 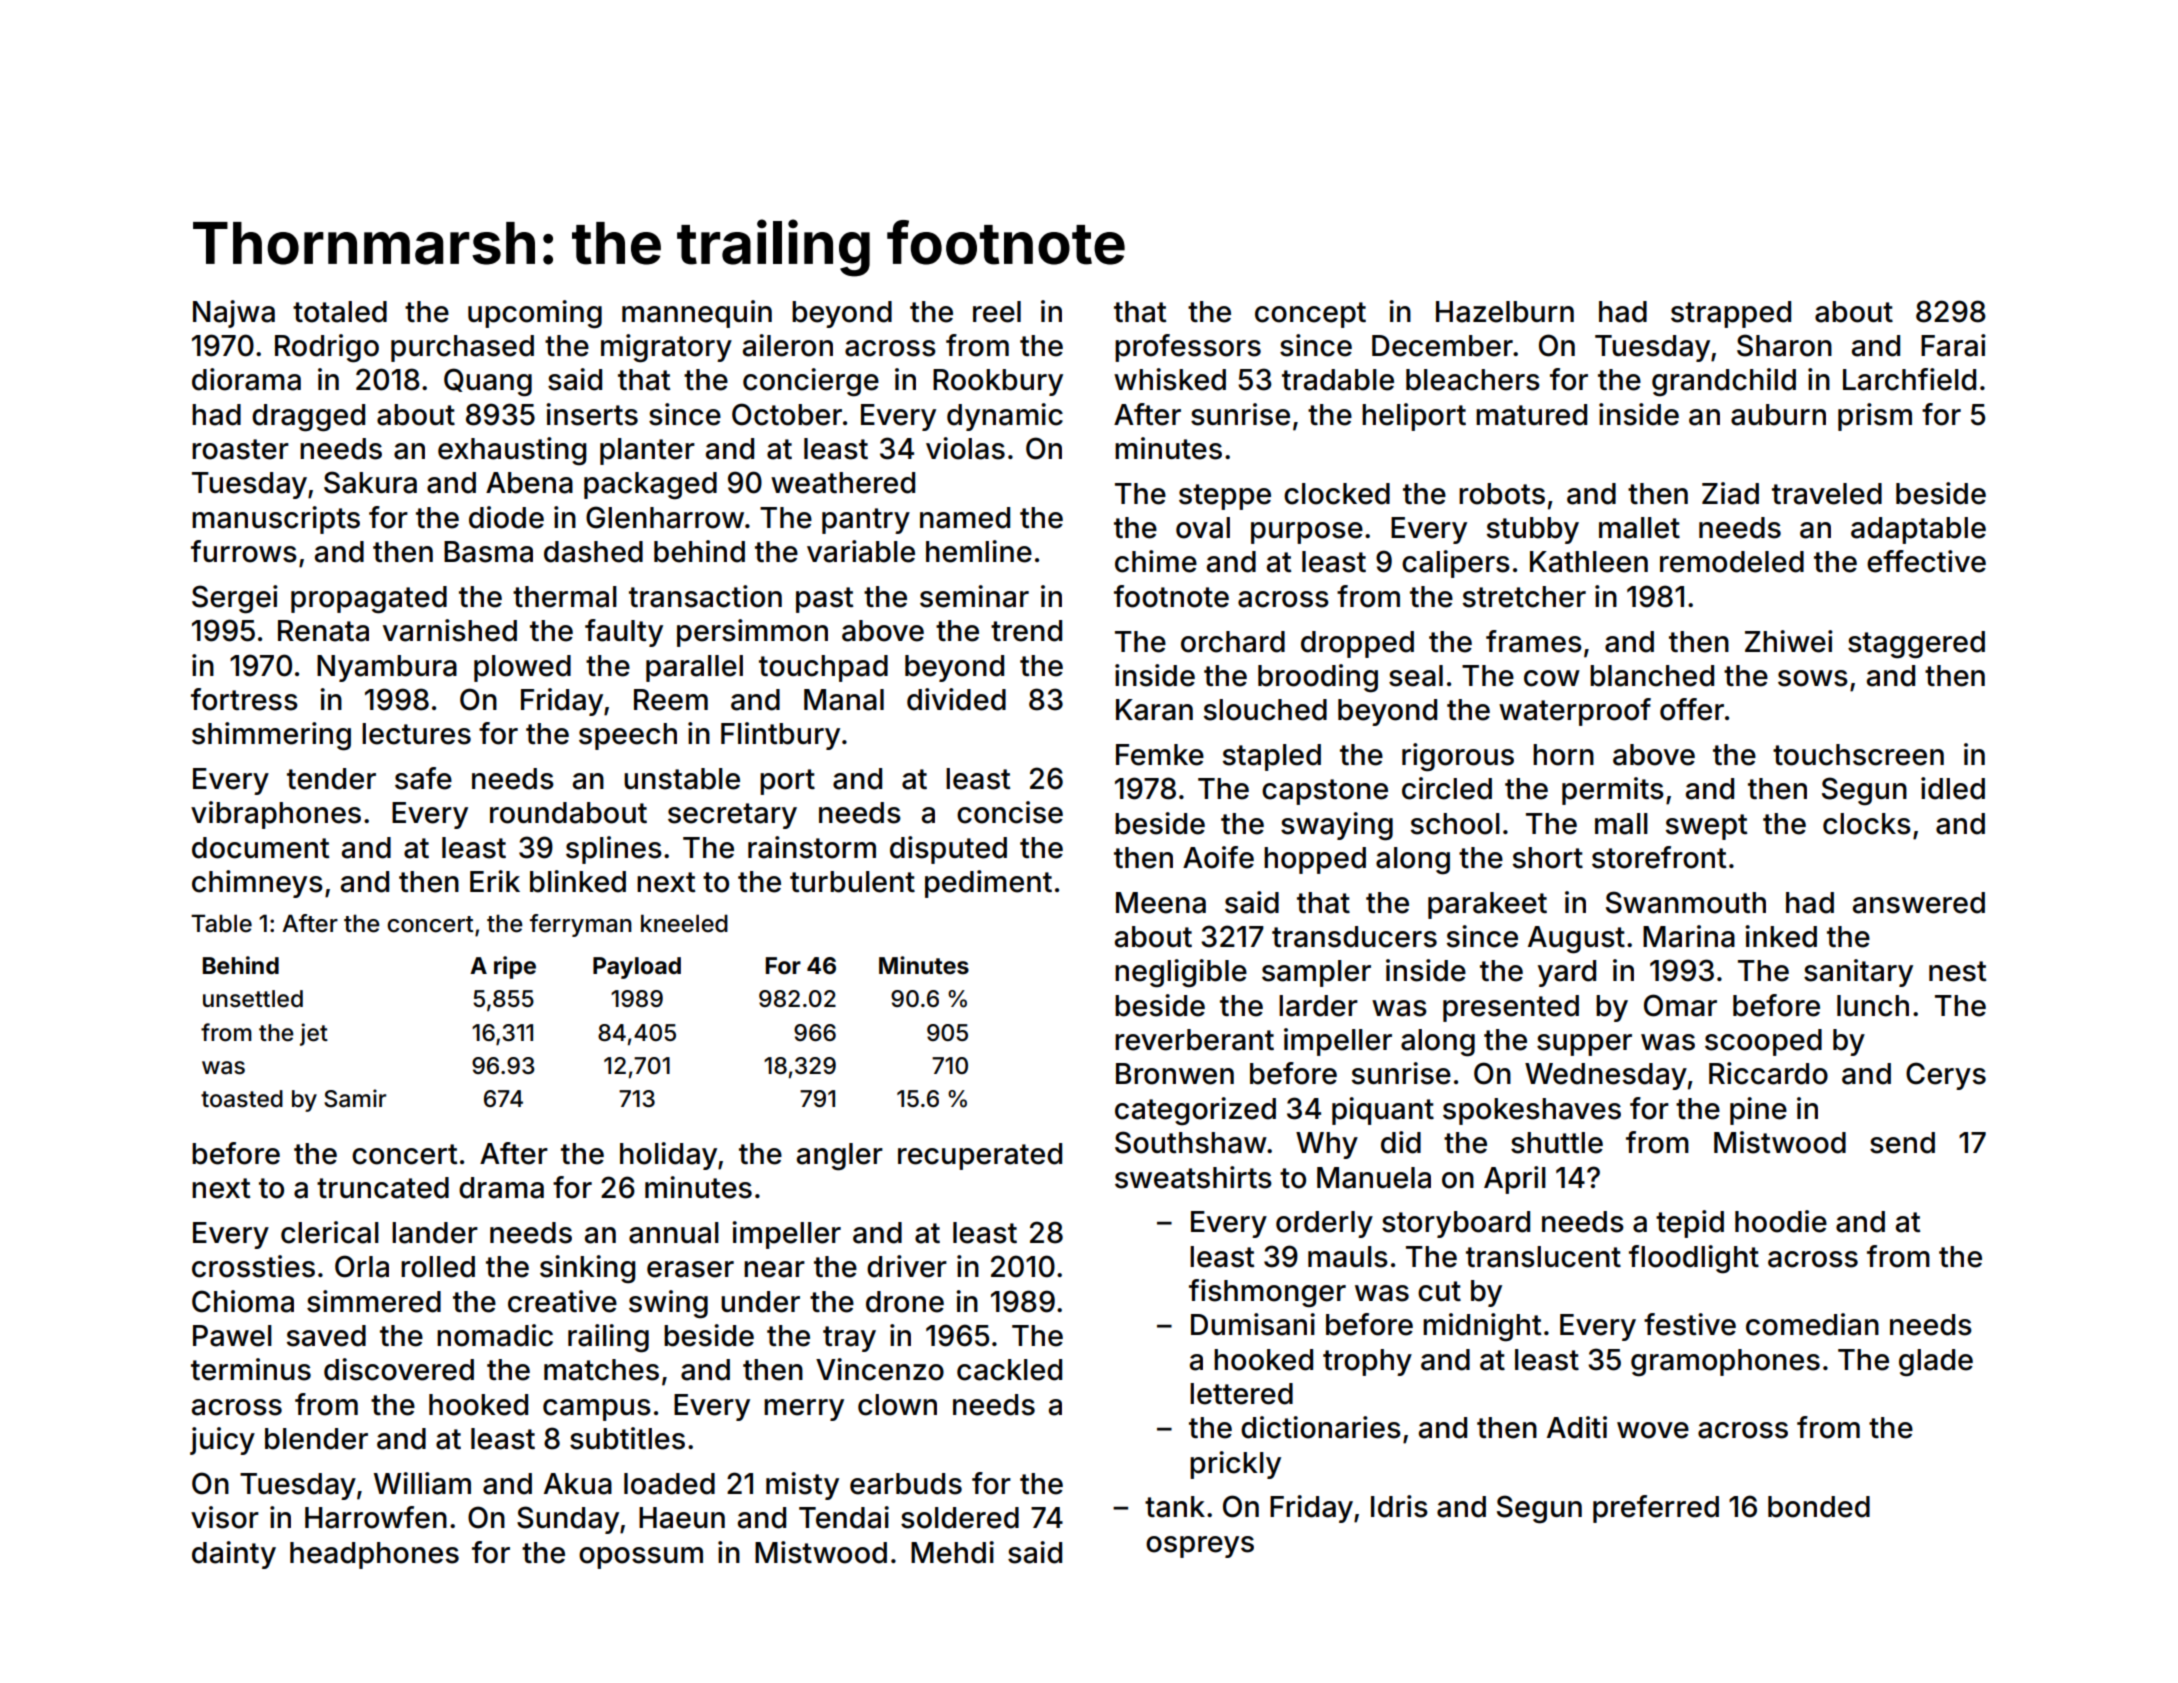 What do you see at coordinates (1160, 755) in the screenshot?
I see `Femke` at bounding box center [1160, 755].
